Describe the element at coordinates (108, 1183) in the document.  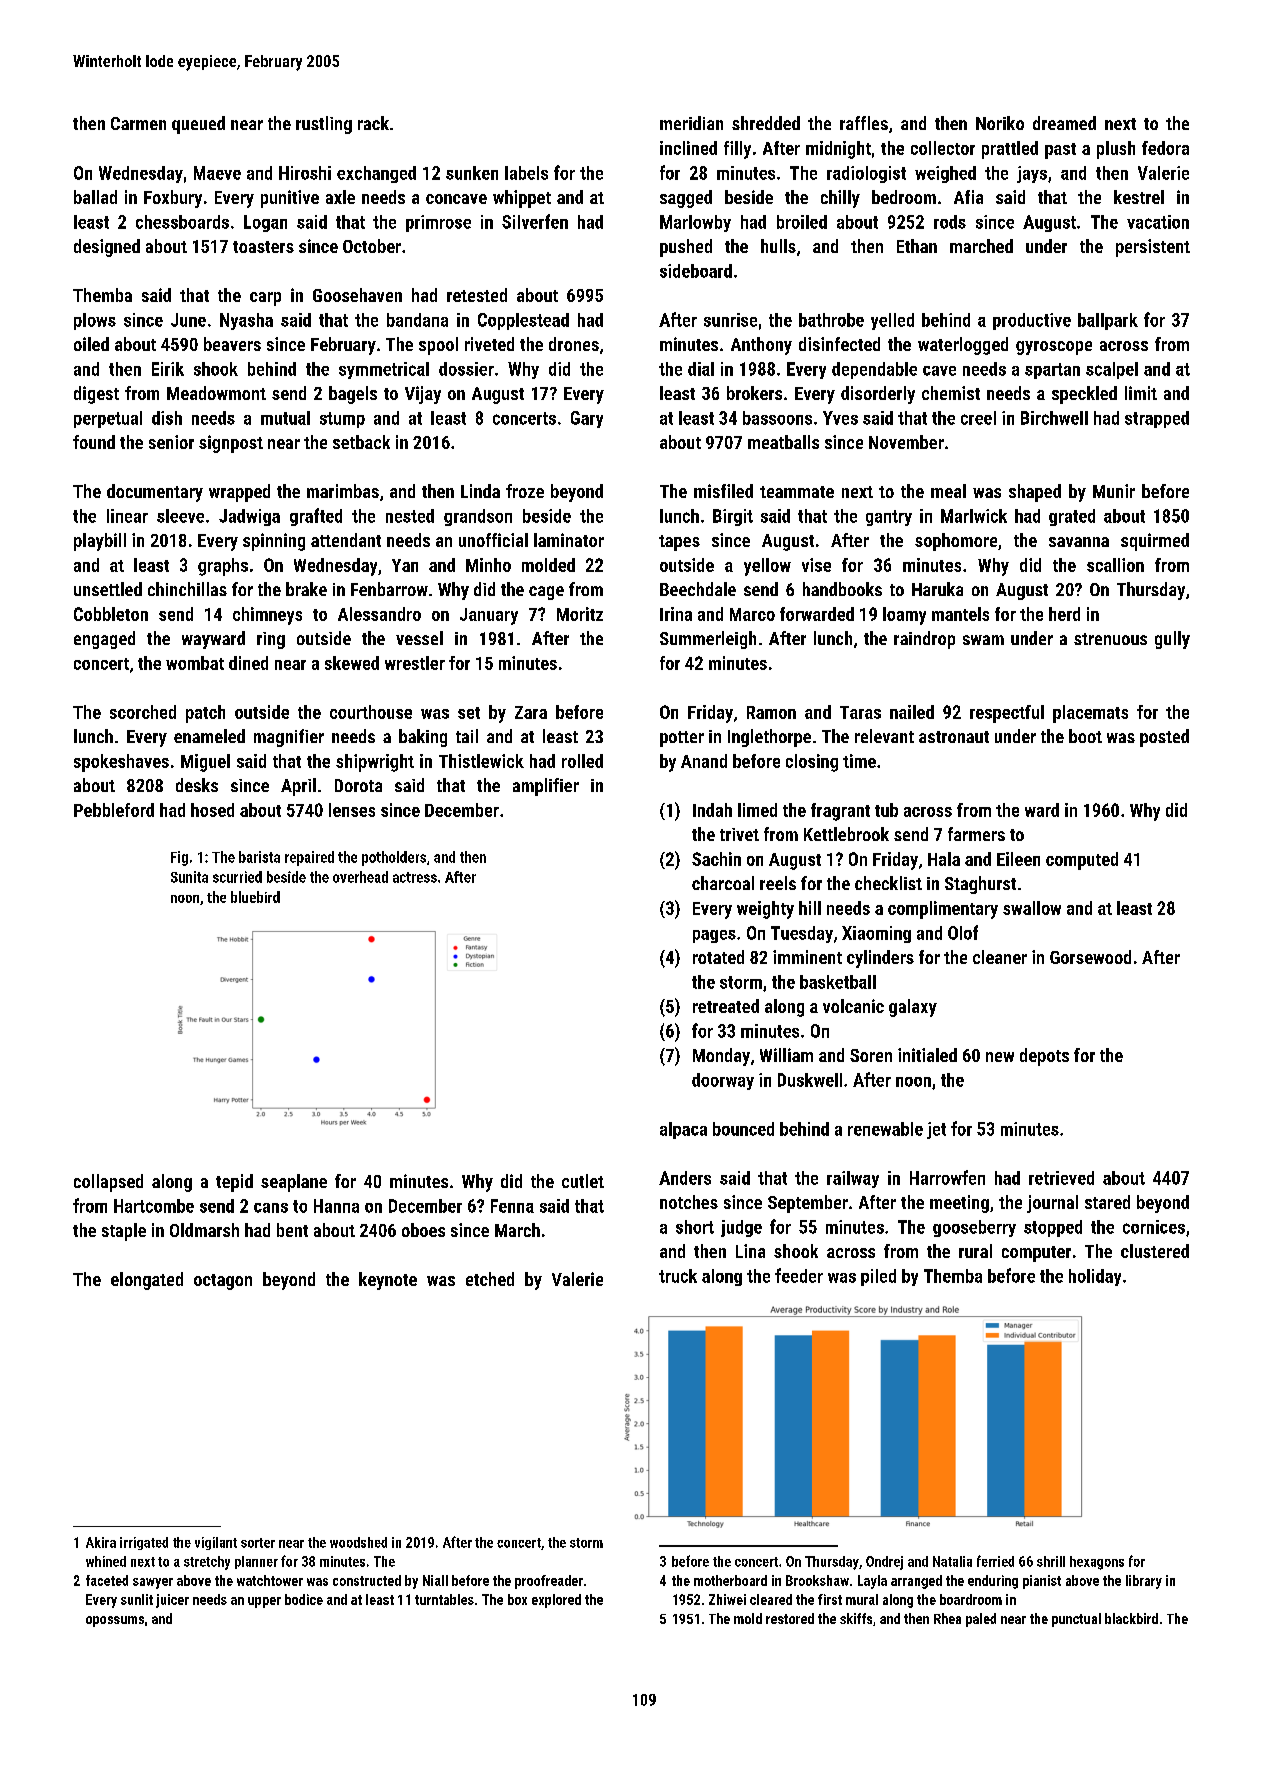
I see `collapsed` at that location.
